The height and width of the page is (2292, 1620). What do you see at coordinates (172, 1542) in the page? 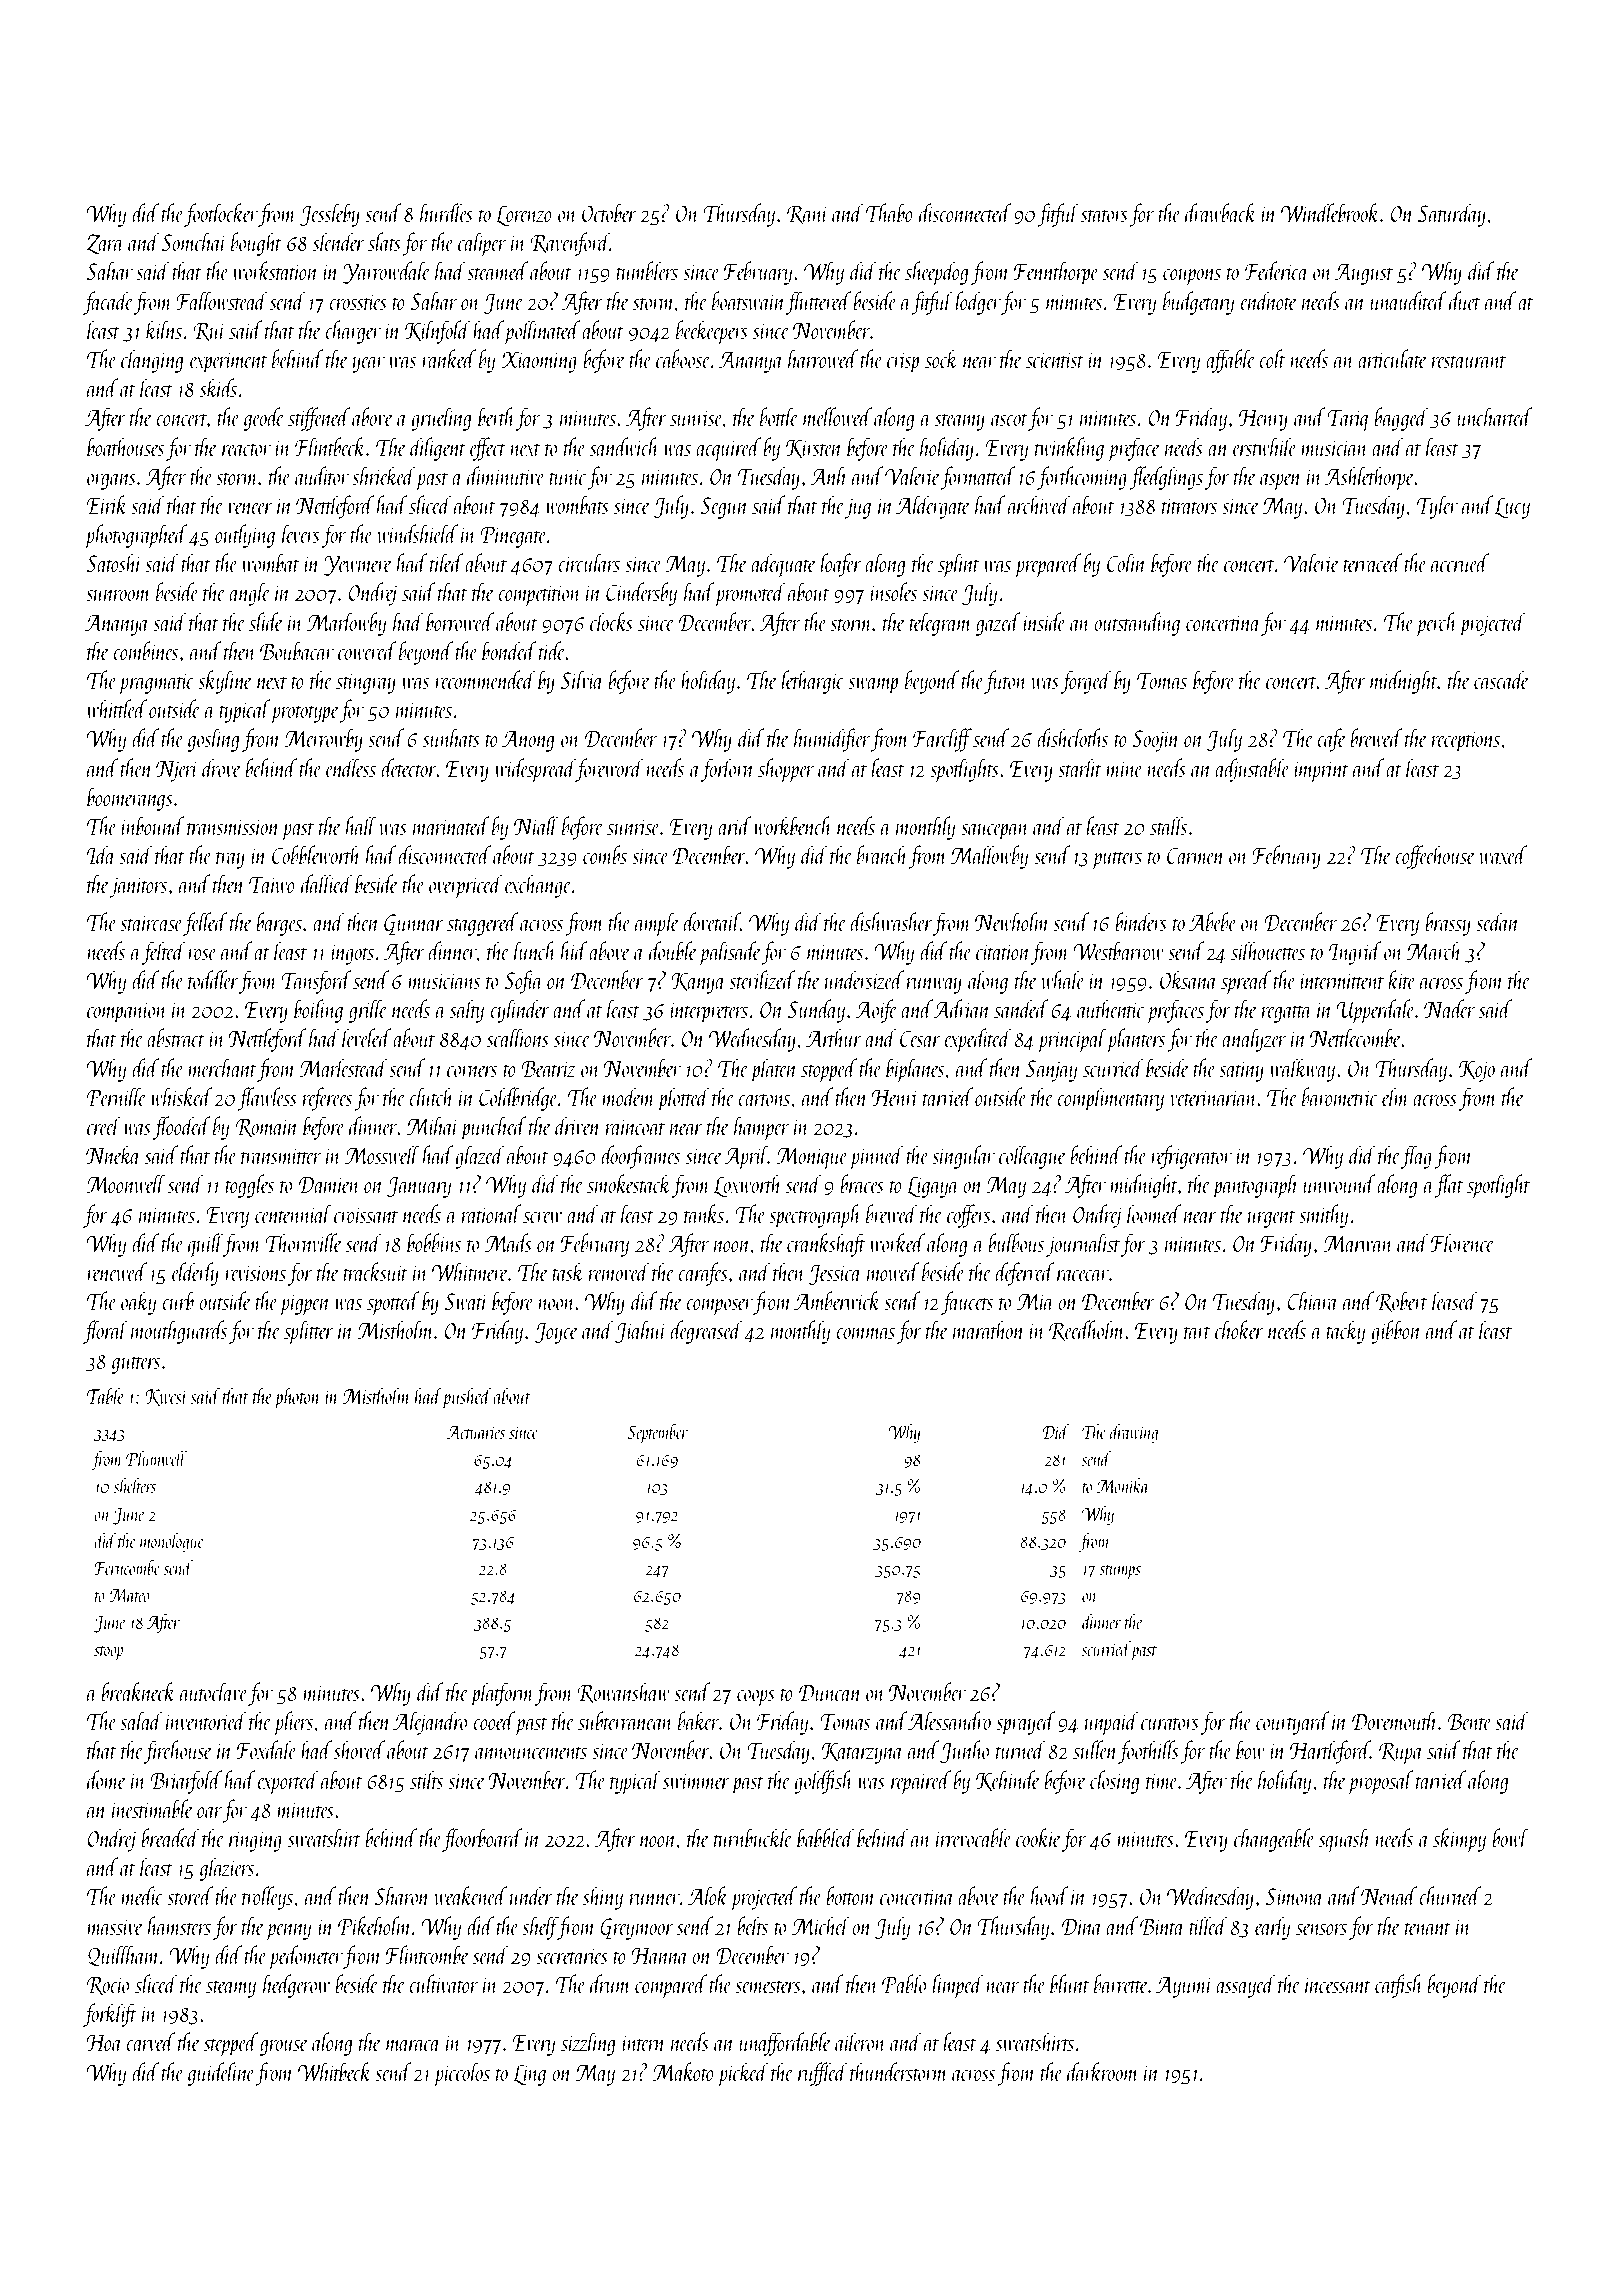
I see `monologue` at bounding box center [172, 1542].
